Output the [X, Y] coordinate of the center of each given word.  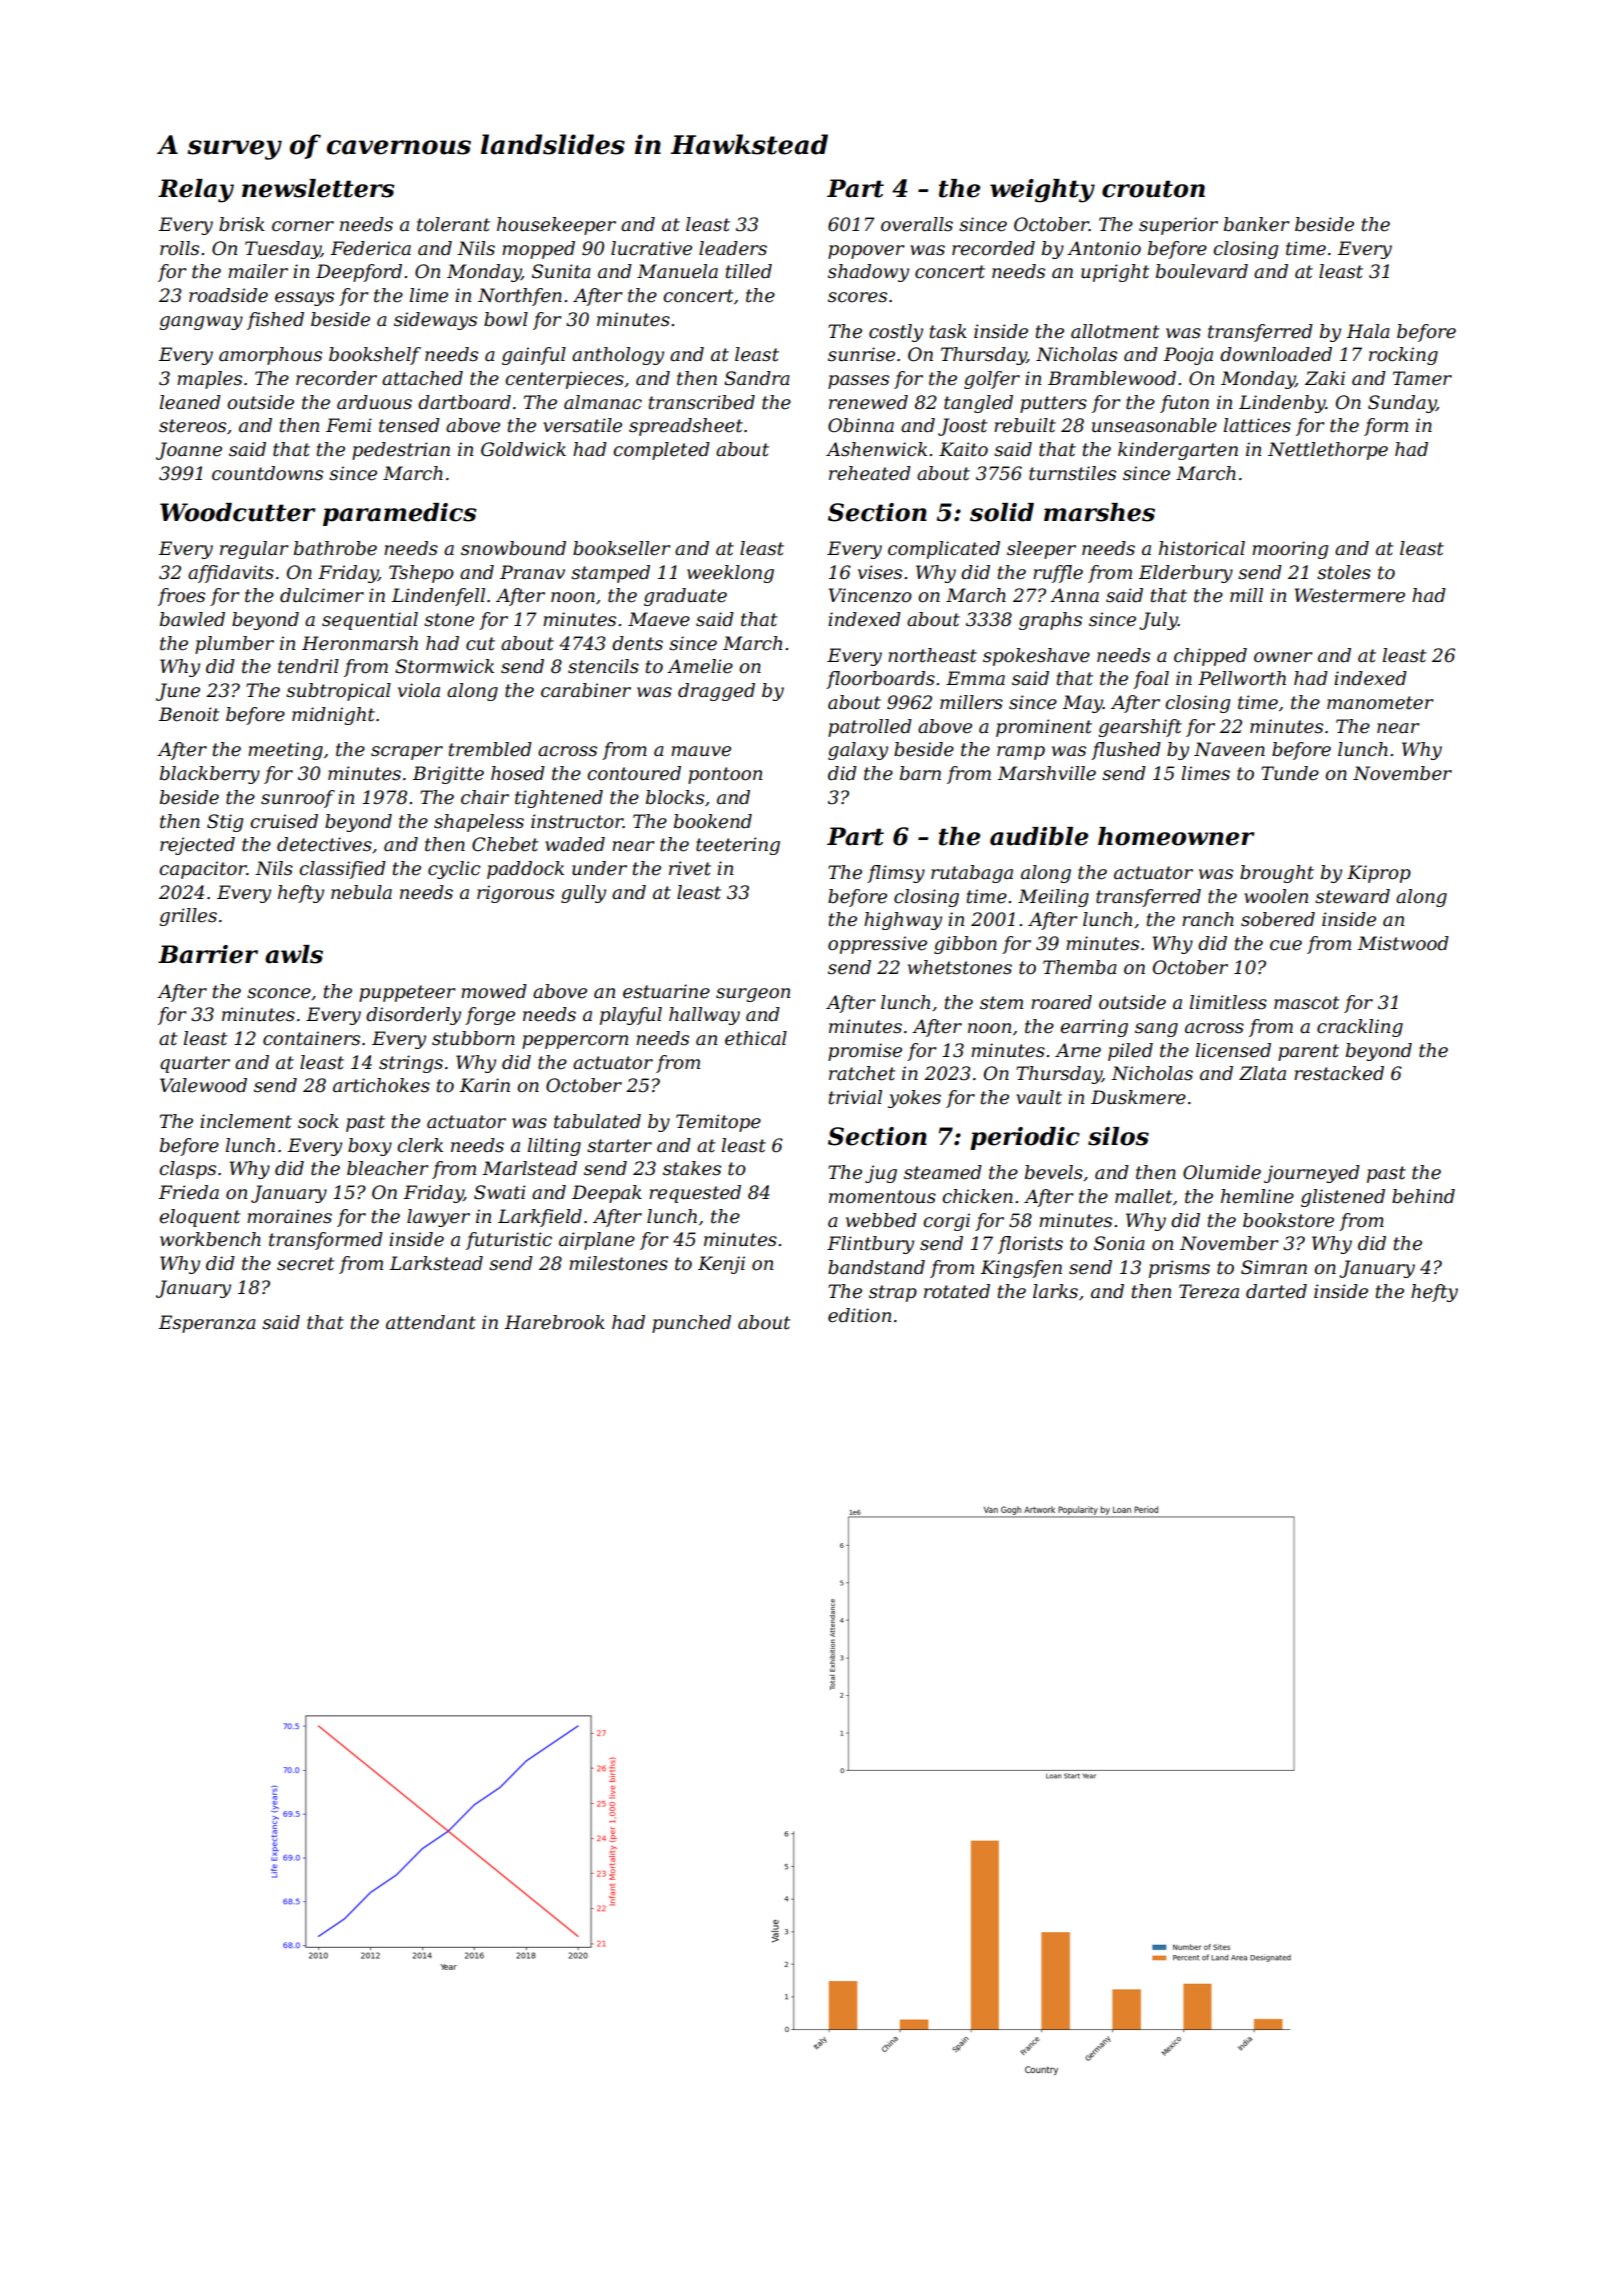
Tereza [1209, 1291]
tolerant [453, 224]
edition [859, 1315]
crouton [1153, 189]
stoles [1344, 572]
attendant [431, 1322]
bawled [192, 619]
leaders [733, 248]
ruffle [1058, 574]
